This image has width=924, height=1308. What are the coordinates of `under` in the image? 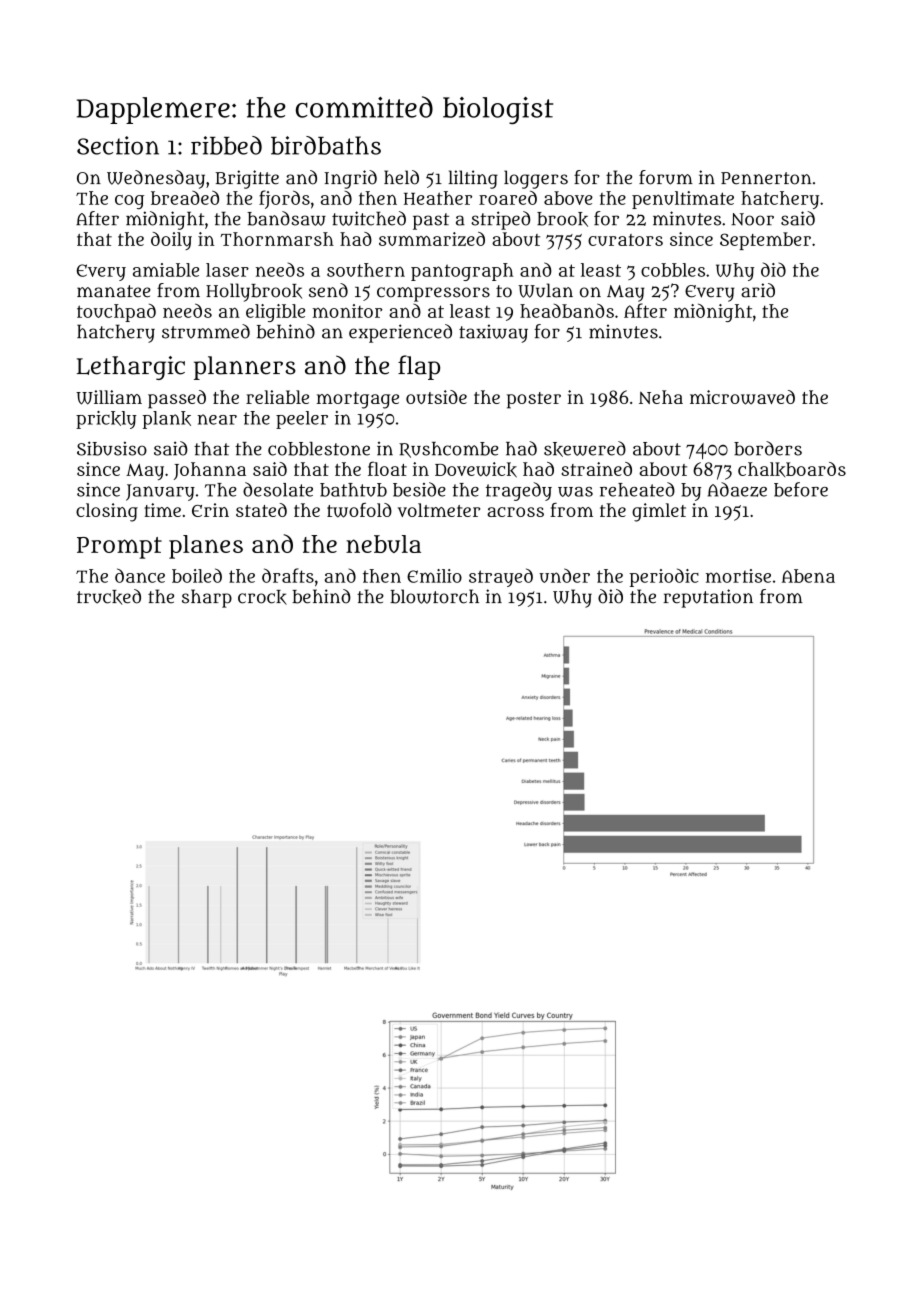 It's located at (564, 575).
